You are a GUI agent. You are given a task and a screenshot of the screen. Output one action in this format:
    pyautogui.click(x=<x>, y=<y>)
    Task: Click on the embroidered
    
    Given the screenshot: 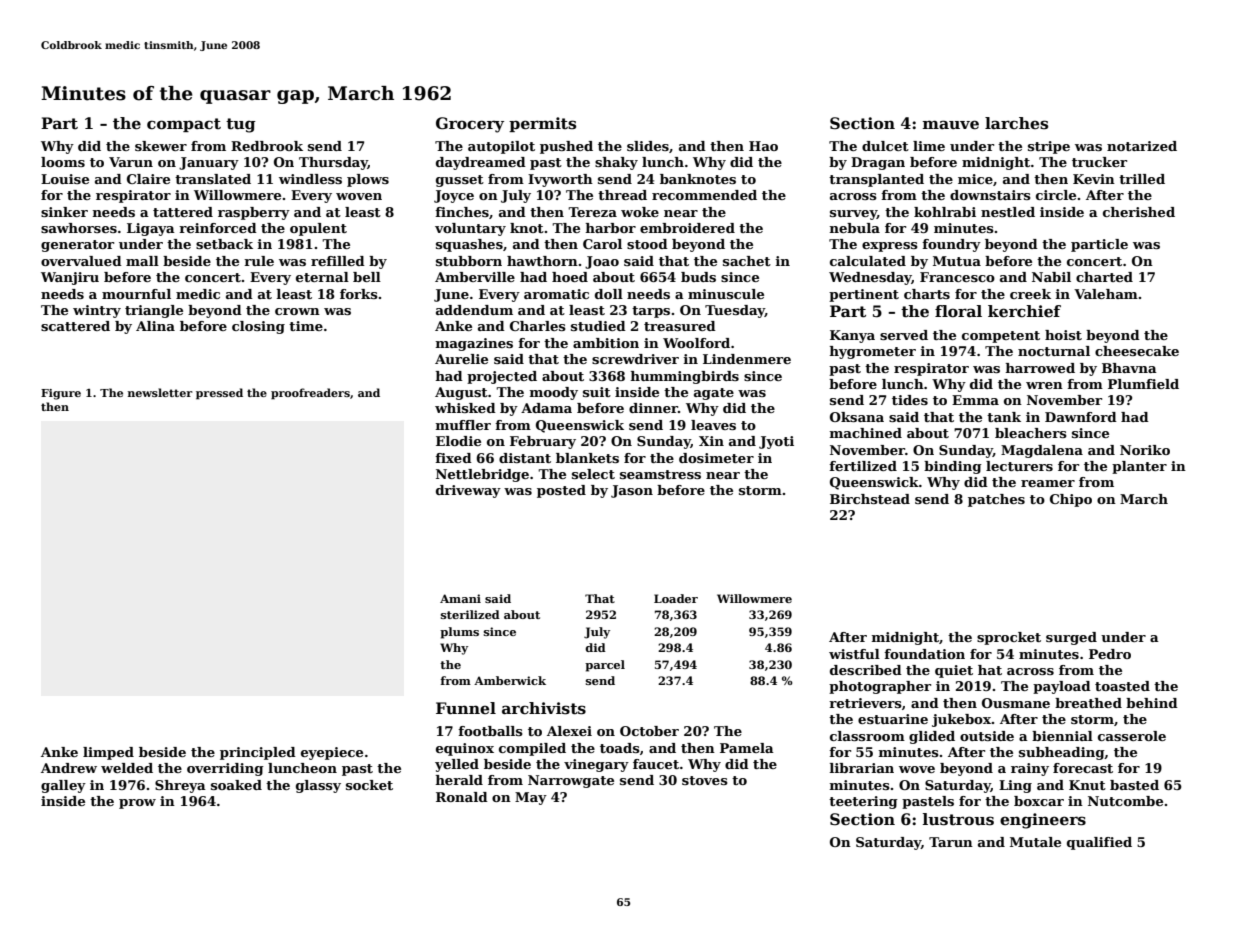 What is the action you would take?
    pyautogui.click(x=687, y=228)
